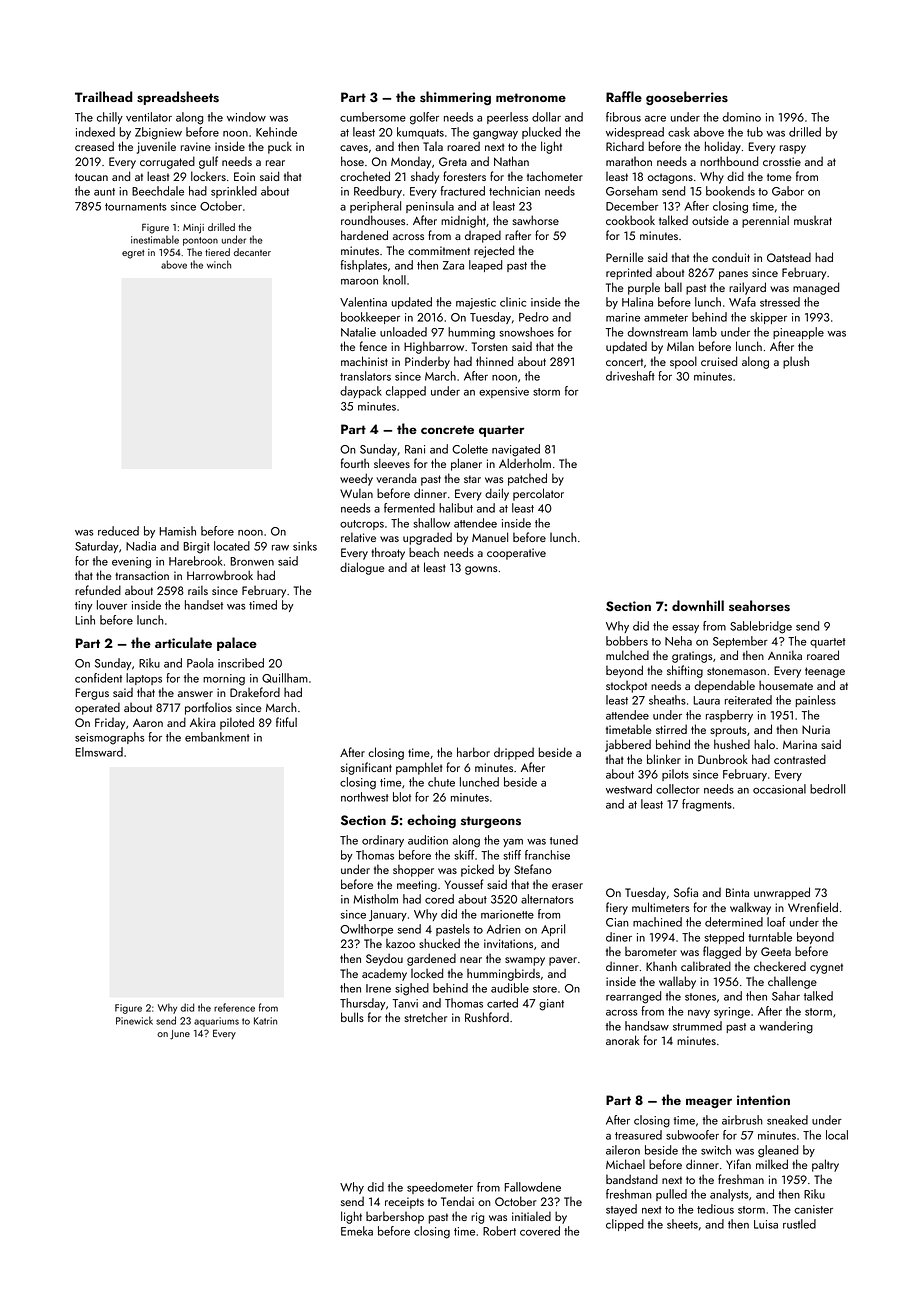  I want to click on midnight, so click(463, 222).
